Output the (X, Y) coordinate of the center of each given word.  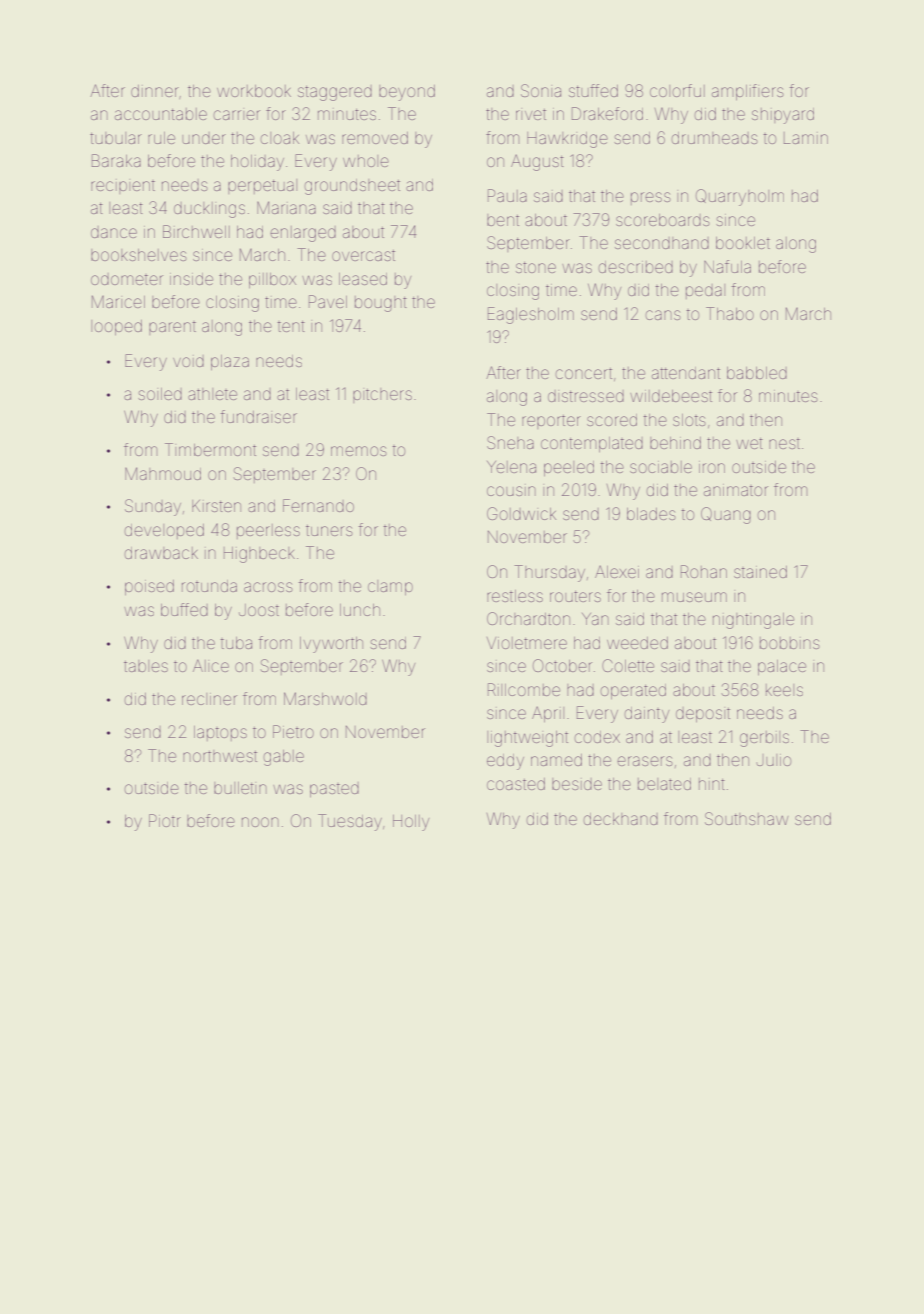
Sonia (541, 90)
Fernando (318, 505)
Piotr (165, 820)
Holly (411, 823)
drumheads (715, 138)
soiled (160, 394)
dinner (155, 91)
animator (736, 490)
